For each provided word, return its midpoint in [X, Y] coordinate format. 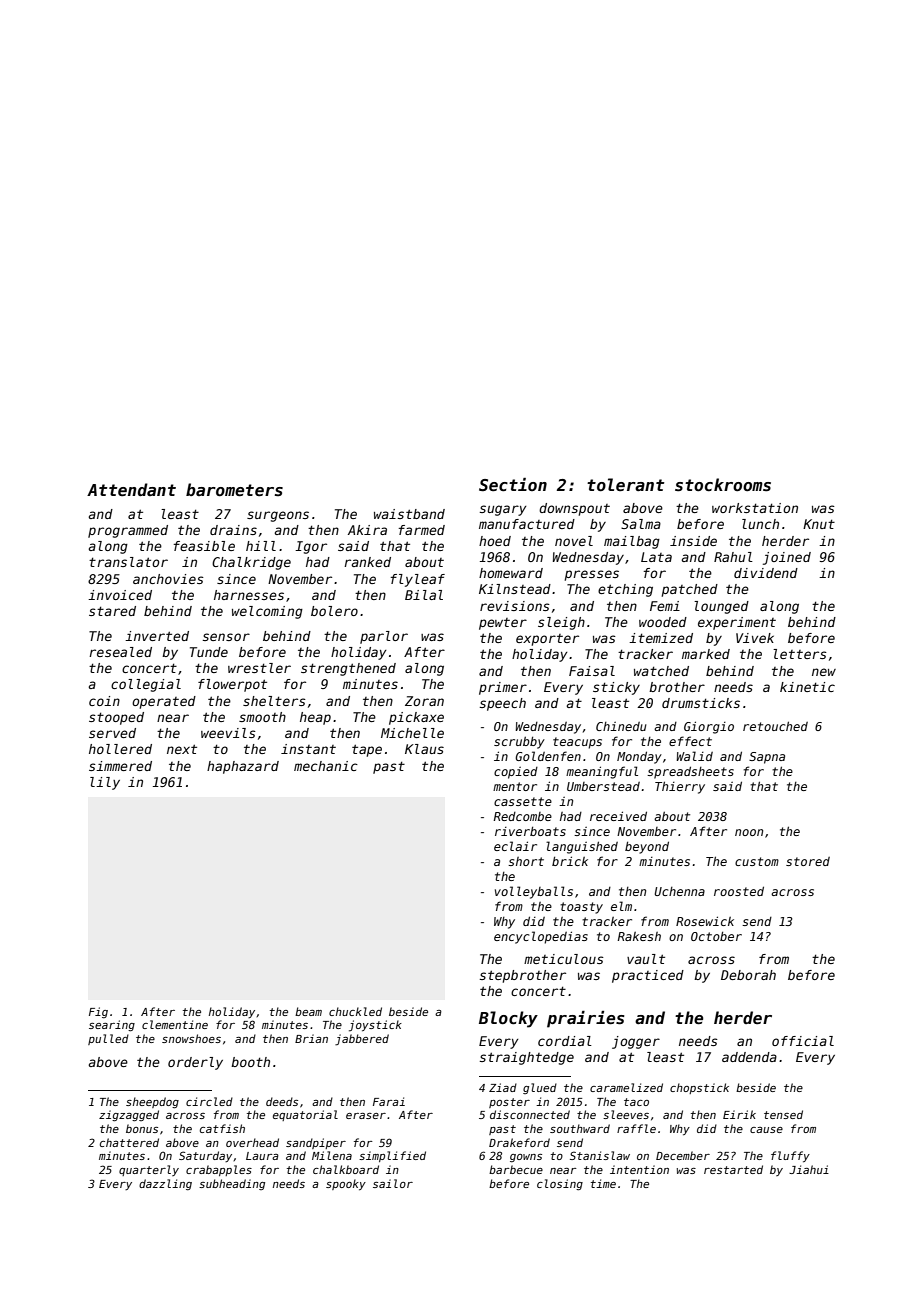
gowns [526, 1158]
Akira [367, 530]
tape [367, 750]
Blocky [508, 1019]
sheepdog [152, 1103]
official [803, 1041]
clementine [175, 1024]
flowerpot [232, 685]
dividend [766, 573]
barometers [234, 490]
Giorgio [709, 727]
